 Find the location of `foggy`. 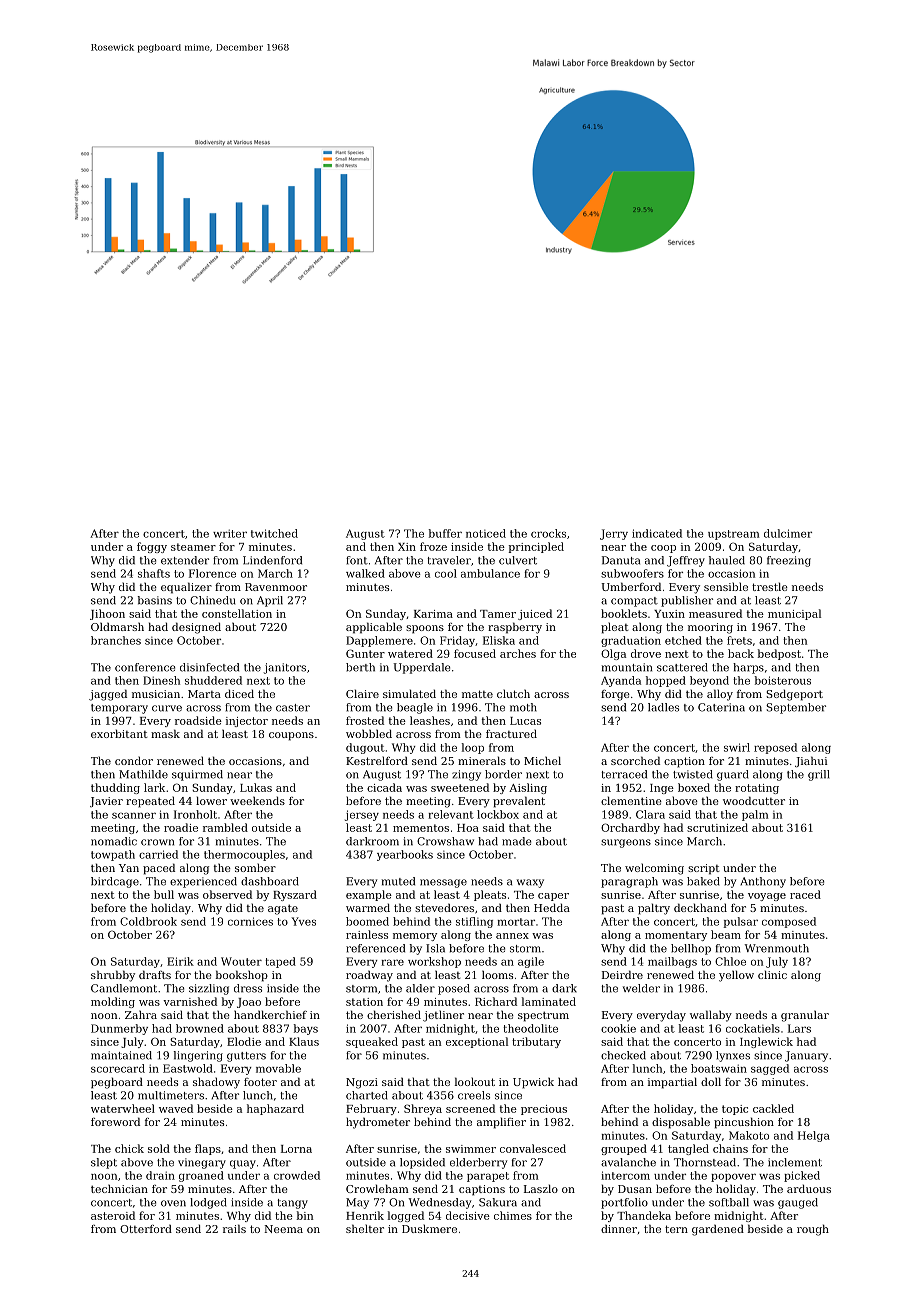

foggy is located at coordinates (152, 547).
